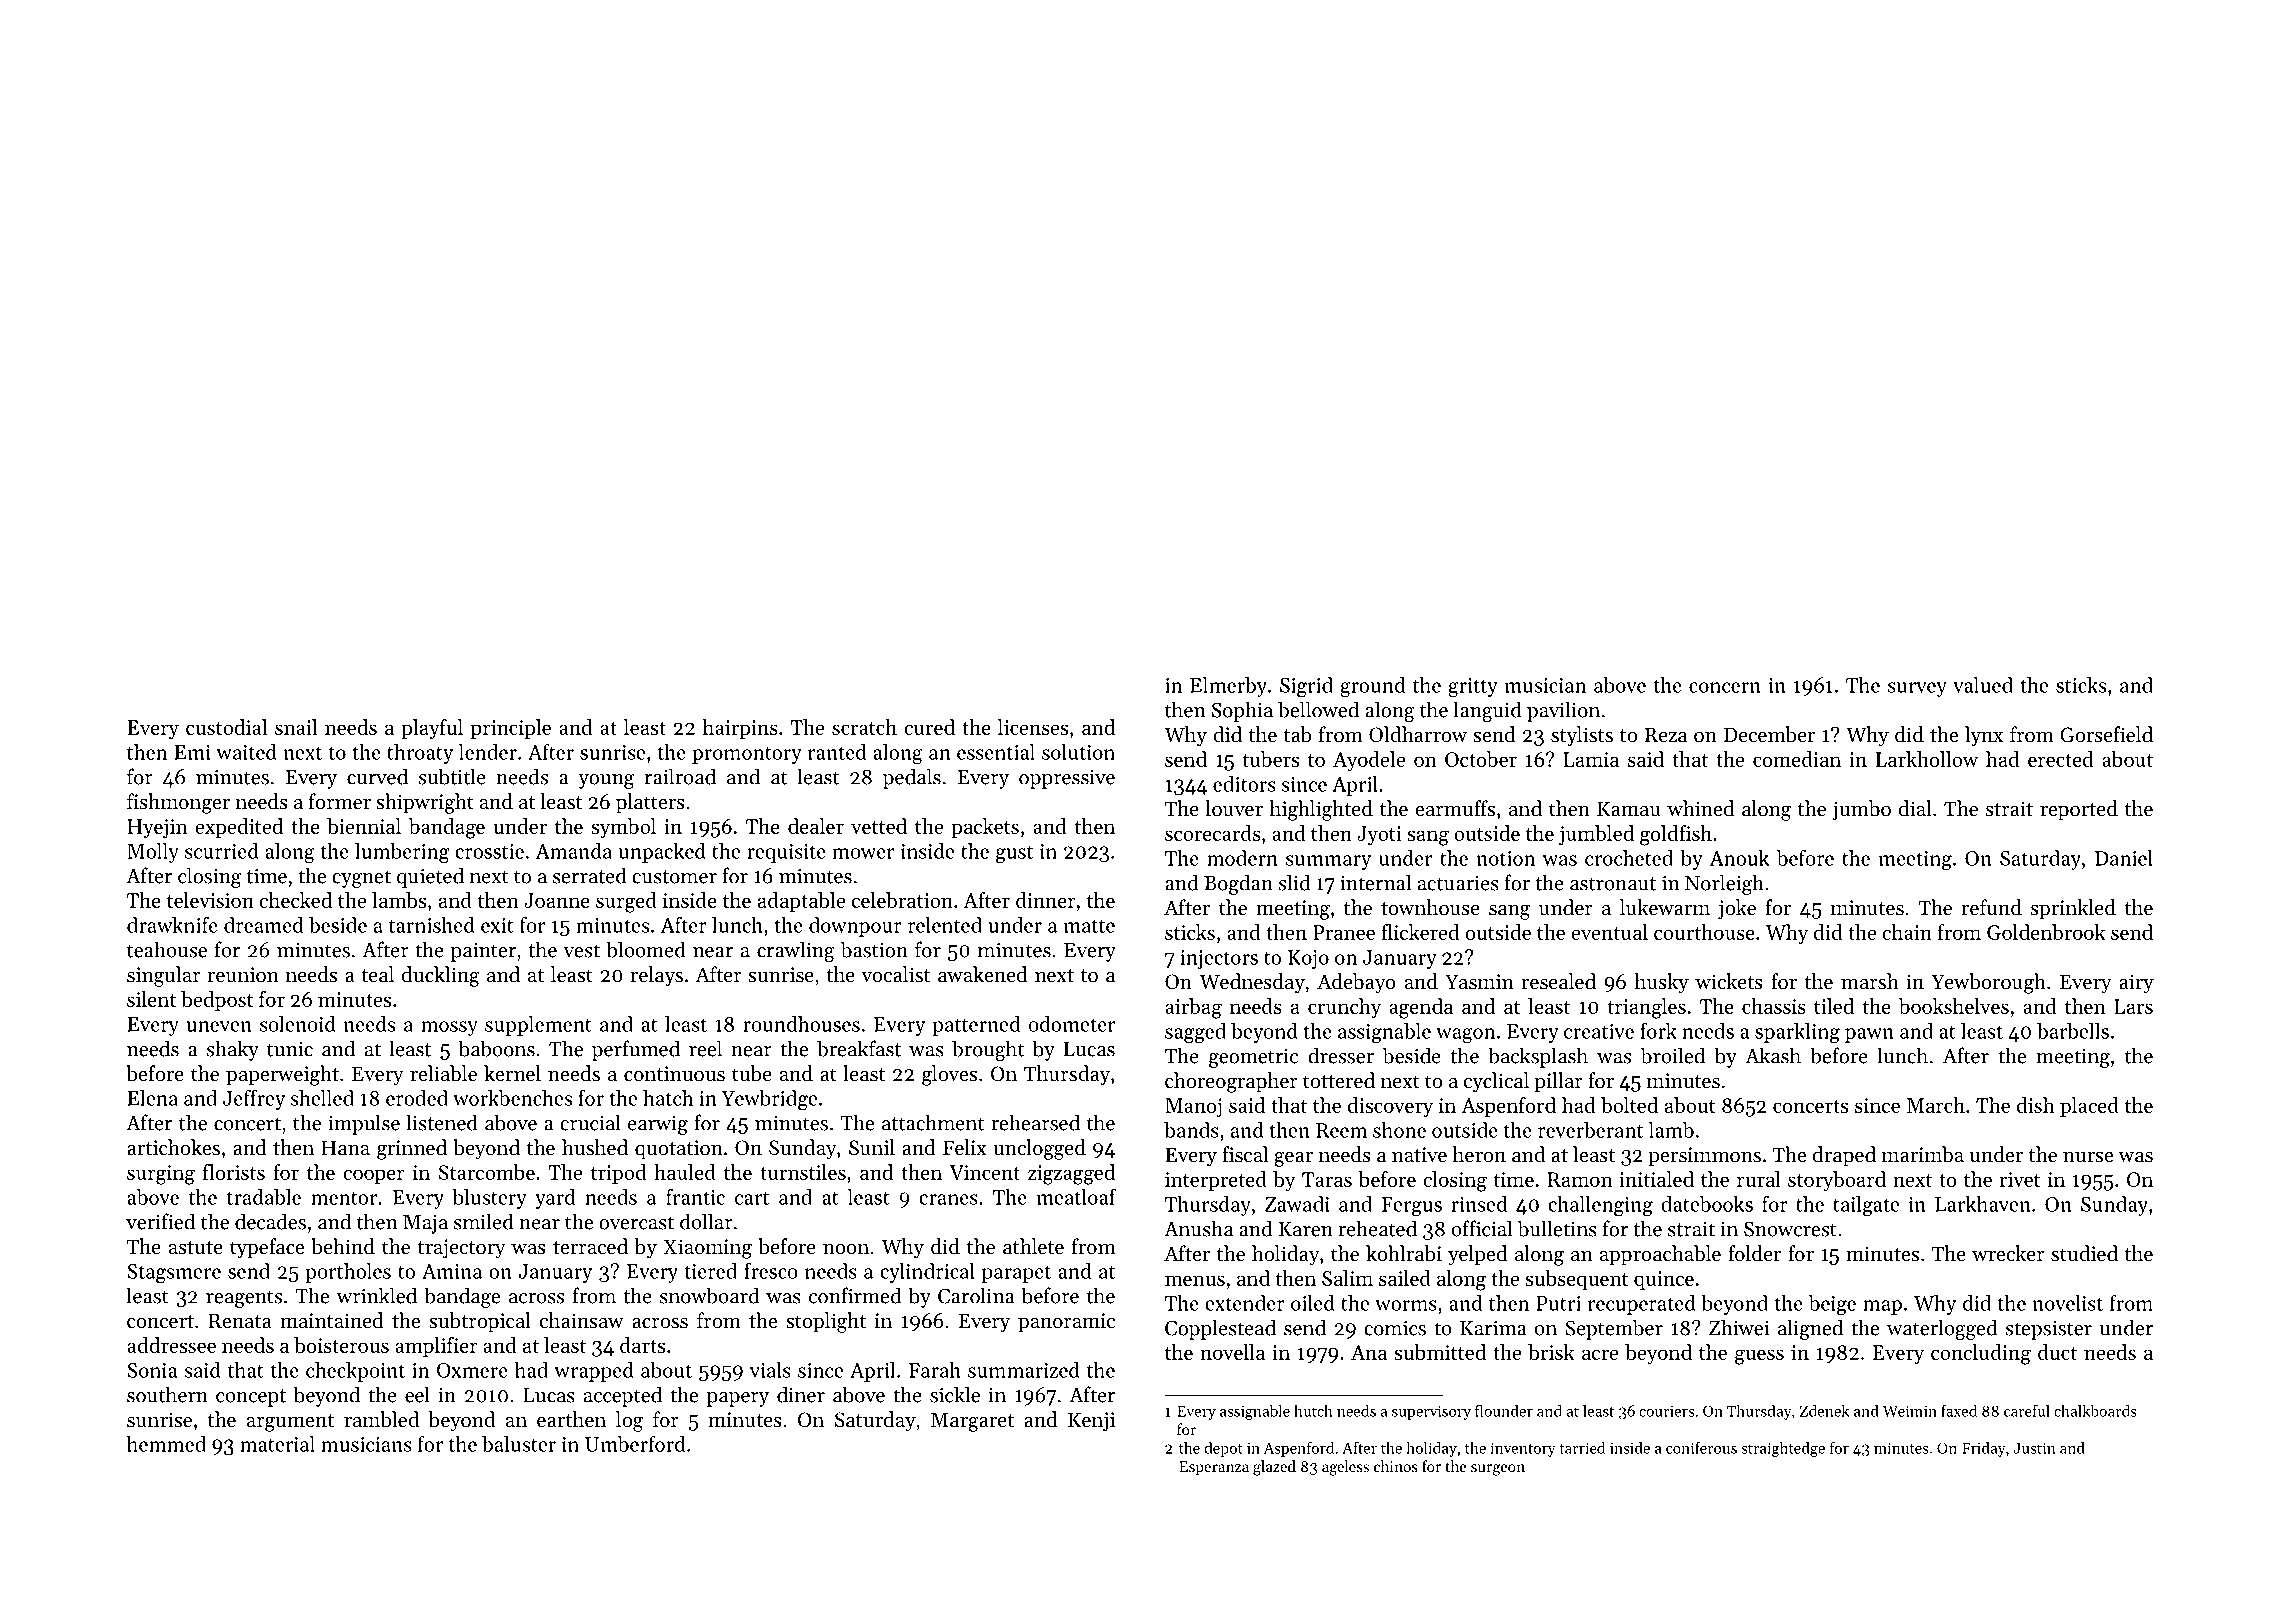  I want to click on Umberford, so click(635, 1444).
